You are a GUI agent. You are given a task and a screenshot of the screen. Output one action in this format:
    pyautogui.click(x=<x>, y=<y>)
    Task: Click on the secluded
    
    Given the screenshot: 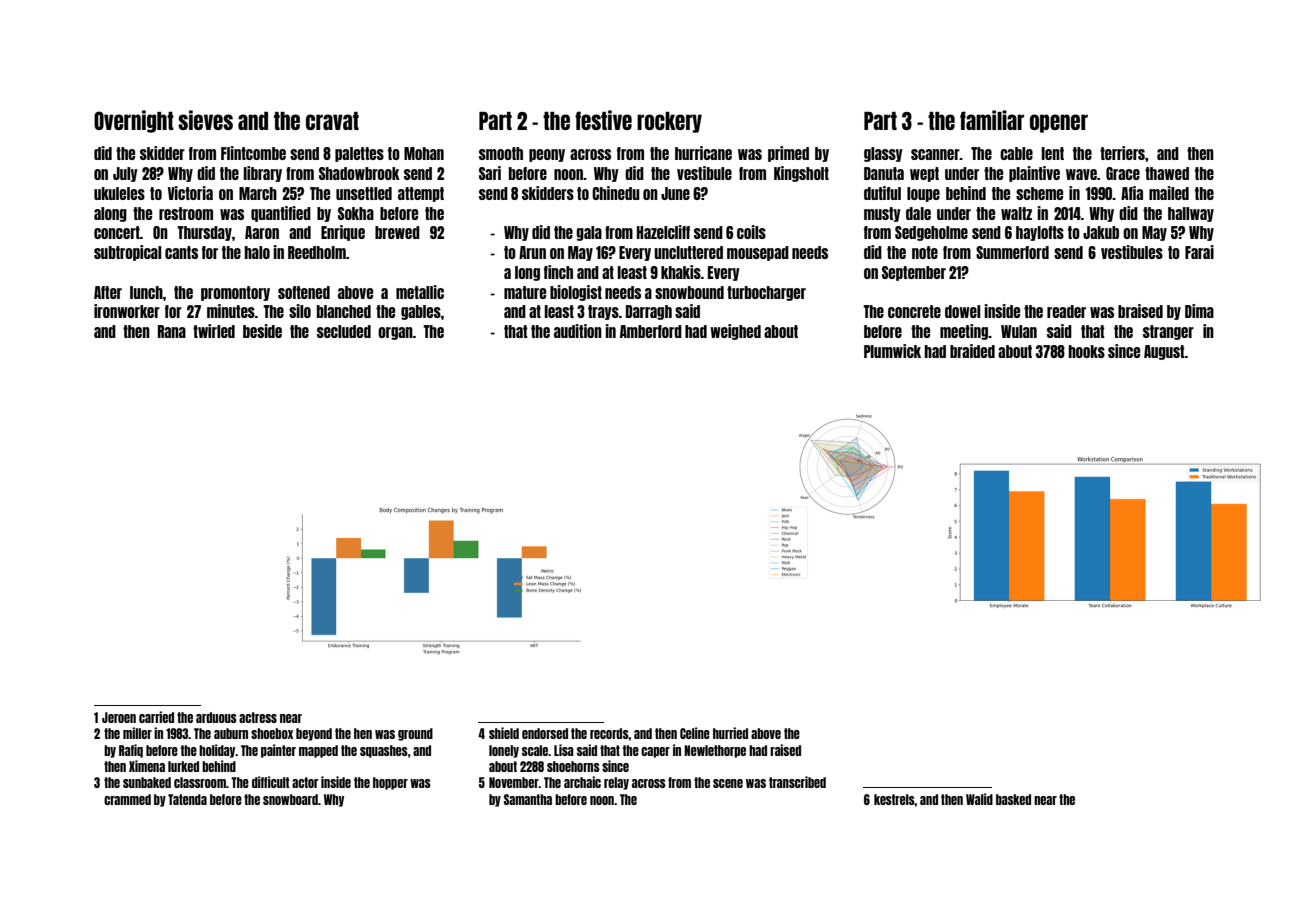 What is the action you would take?
    pyautogui.click(x=344, y=331)
